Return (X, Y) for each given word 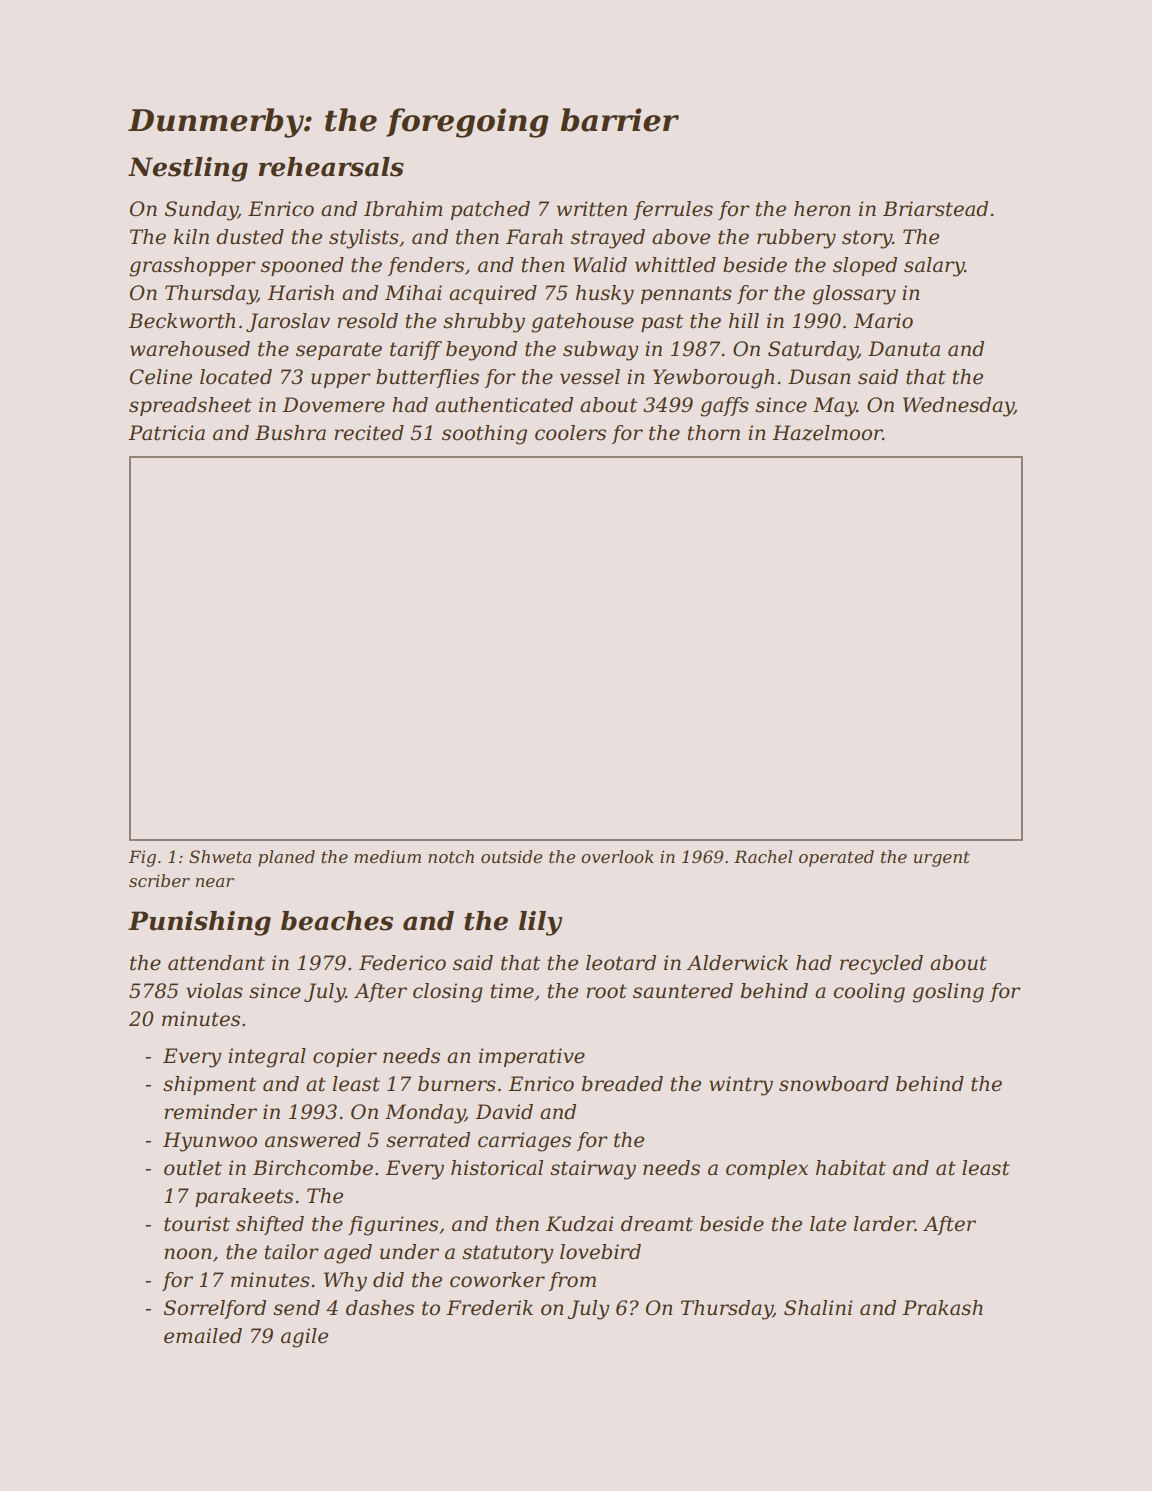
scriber (159, 880)
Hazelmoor (827, 433)
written (592, 209)
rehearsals (331, 167)
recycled (881, 965)
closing (448, 993)
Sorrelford (215, 1309)
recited (369, 433)
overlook (617, 856)
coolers (570, 433)
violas (214, 991)
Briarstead (935, 209)
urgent (942, 859)
